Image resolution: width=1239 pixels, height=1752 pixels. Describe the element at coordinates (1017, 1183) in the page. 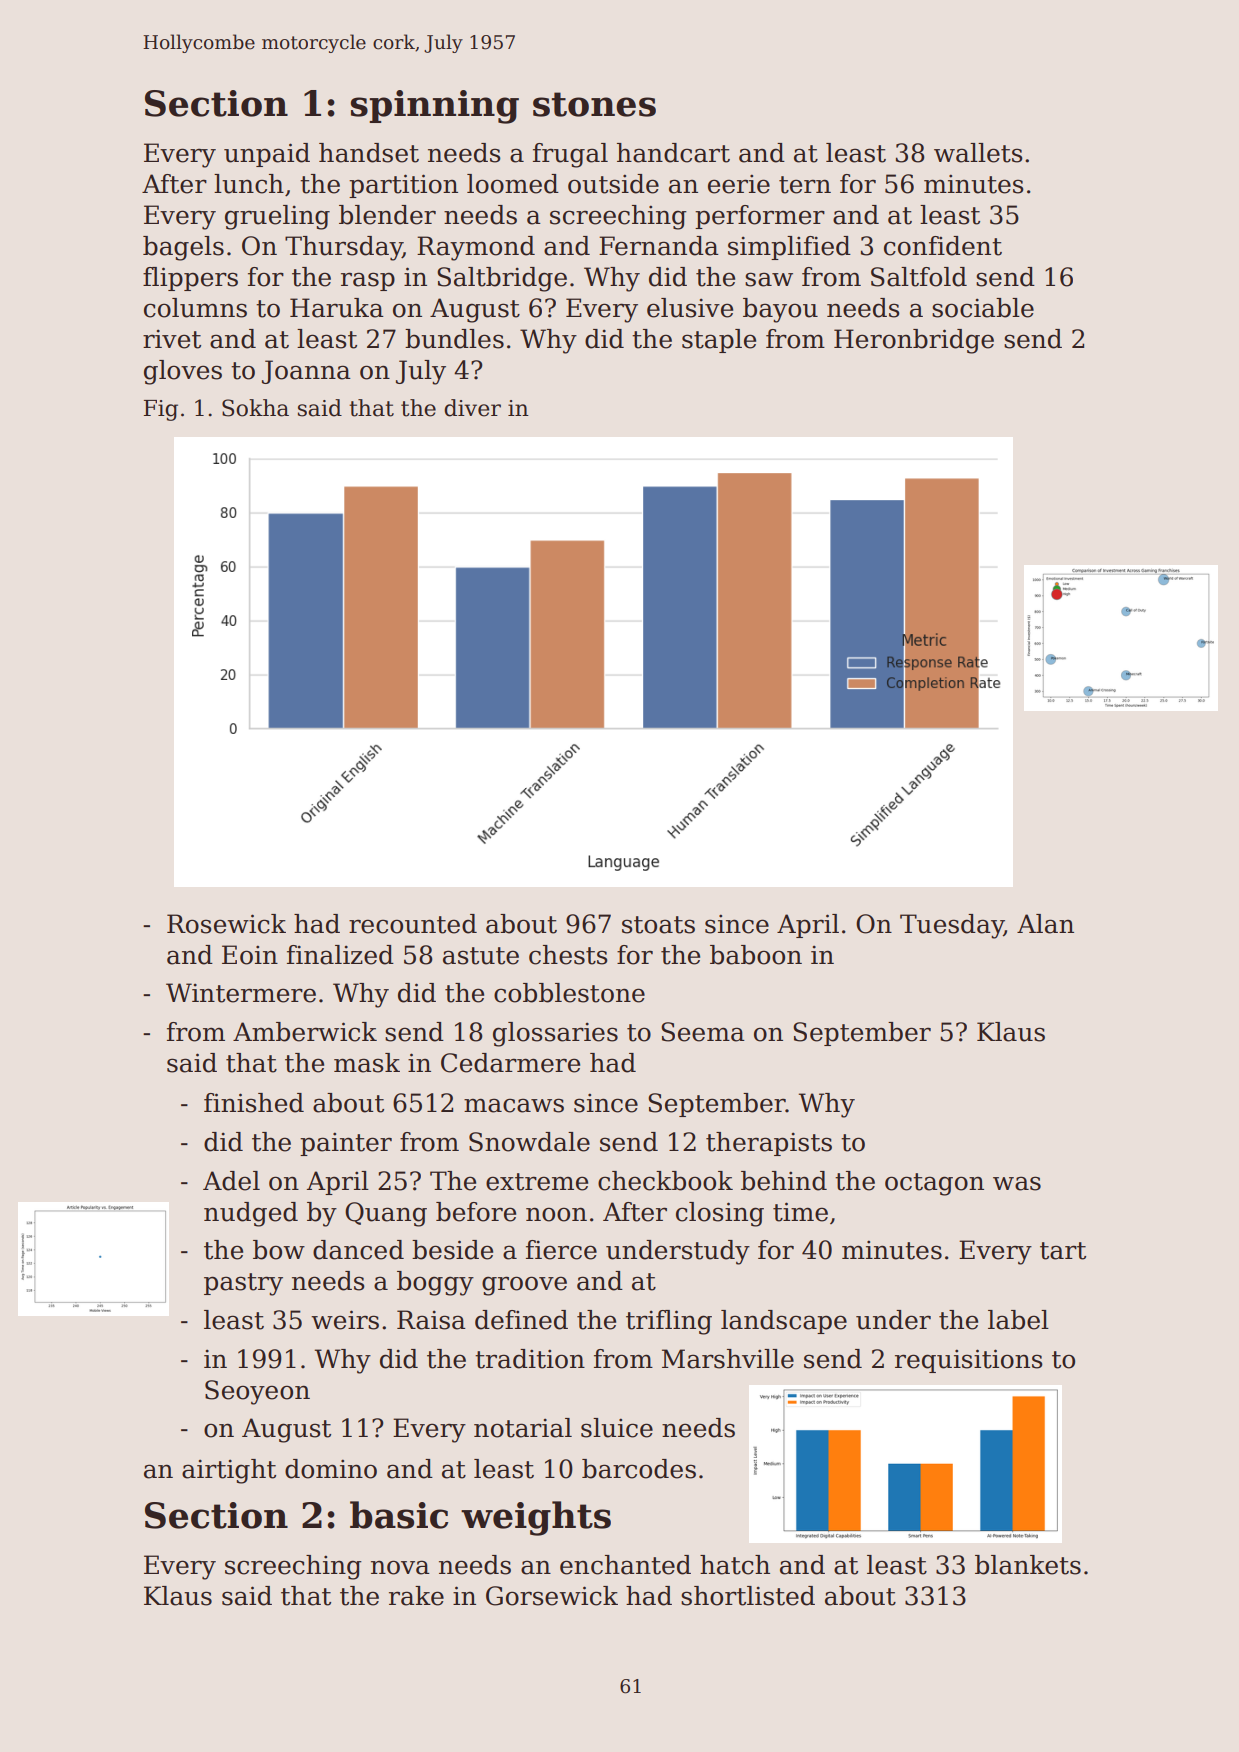

I see `was` at that location.
